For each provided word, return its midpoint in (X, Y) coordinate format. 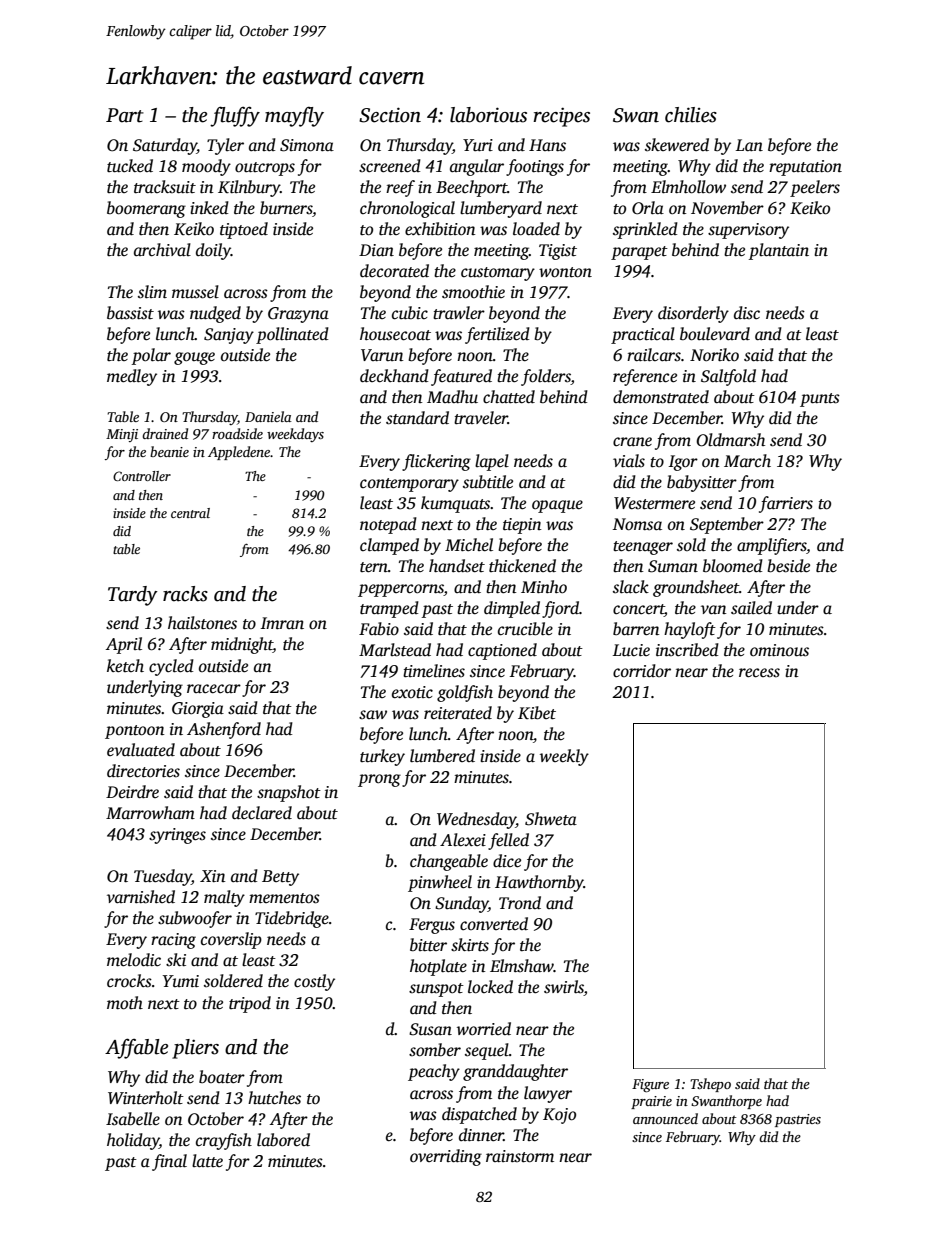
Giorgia (198, 710)
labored (283, 1140)
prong (379, 780)
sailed (751, 608)
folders (546, 377)
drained (165, 433)
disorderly (693, 314)
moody (206, 167)
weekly (564, 757)
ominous (779, 650)
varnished (141, 897)
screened (390, 166)
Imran (282, 623)
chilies (691, 115)
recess (759, 673)
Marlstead (395, 650)
